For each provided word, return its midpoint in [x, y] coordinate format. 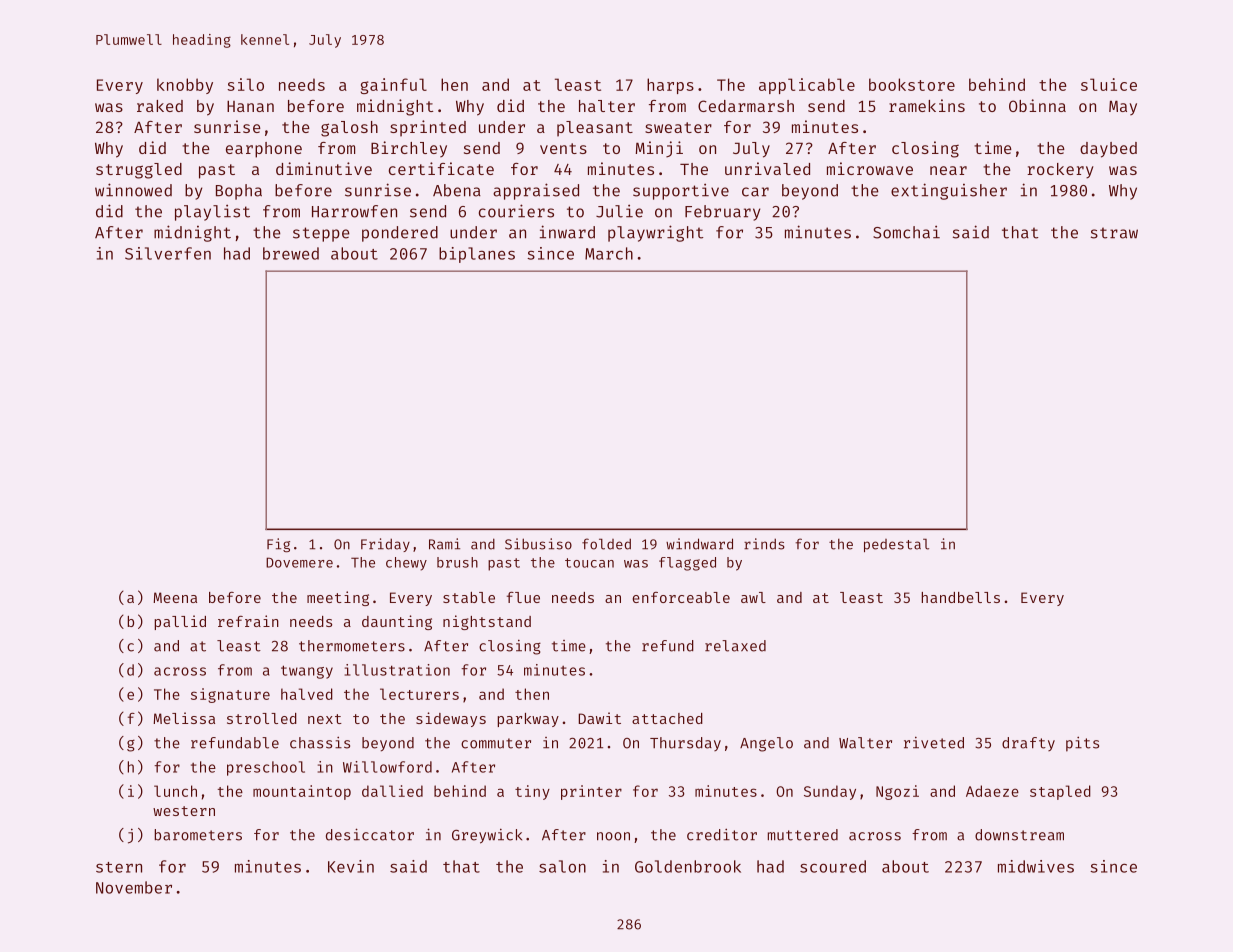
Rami [444, 544]
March [609, 253]
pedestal [896, 545]
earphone [264, 150]
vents [563, 148]
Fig [278, 545]
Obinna [1037, 105]
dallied [392, 791]
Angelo [766, 744]
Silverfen [168, 253]
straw [1114, 233]
